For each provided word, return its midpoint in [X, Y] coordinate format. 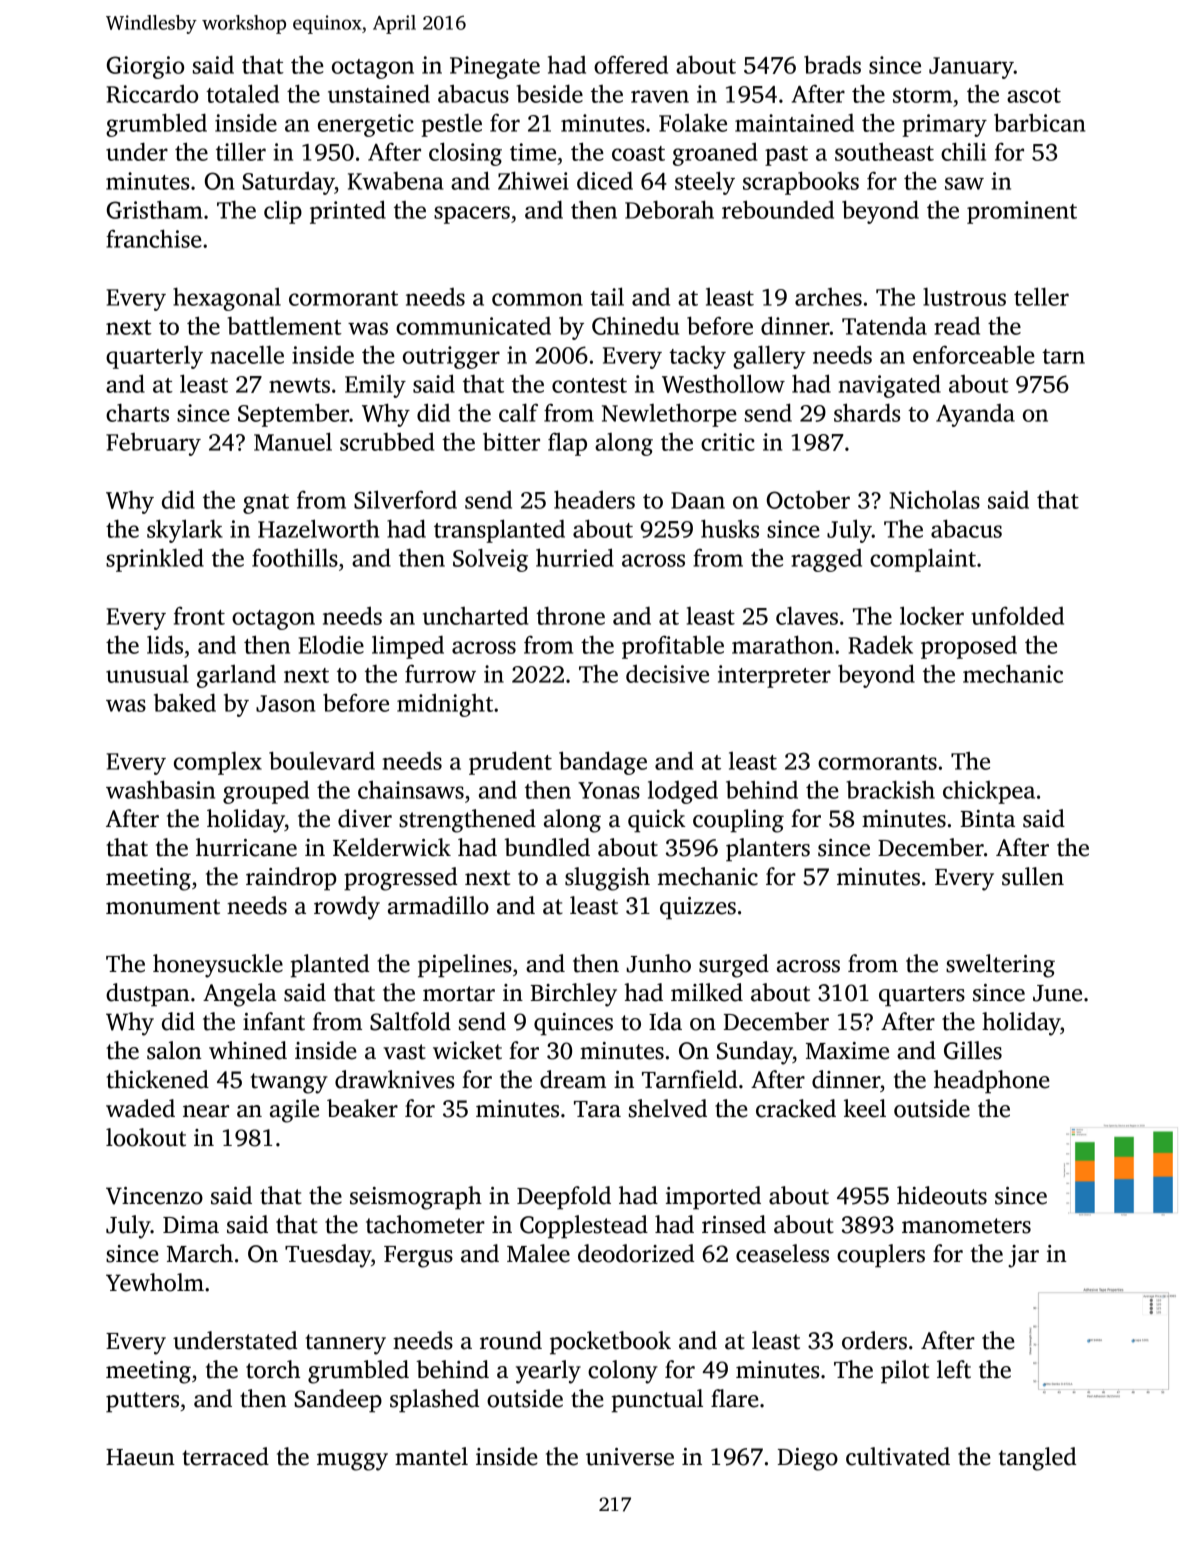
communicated [473, 326]
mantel [431, 1456]
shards [867, 412]
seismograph [416, 1198]
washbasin [160, 789]
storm [922, 95]
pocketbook [610, 1343]
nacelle [247, 354]
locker [932, 615]
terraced [225, 1456]
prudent [510, 763]
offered [631, 64]
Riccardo [152, 93]
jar [1023, 1256]
